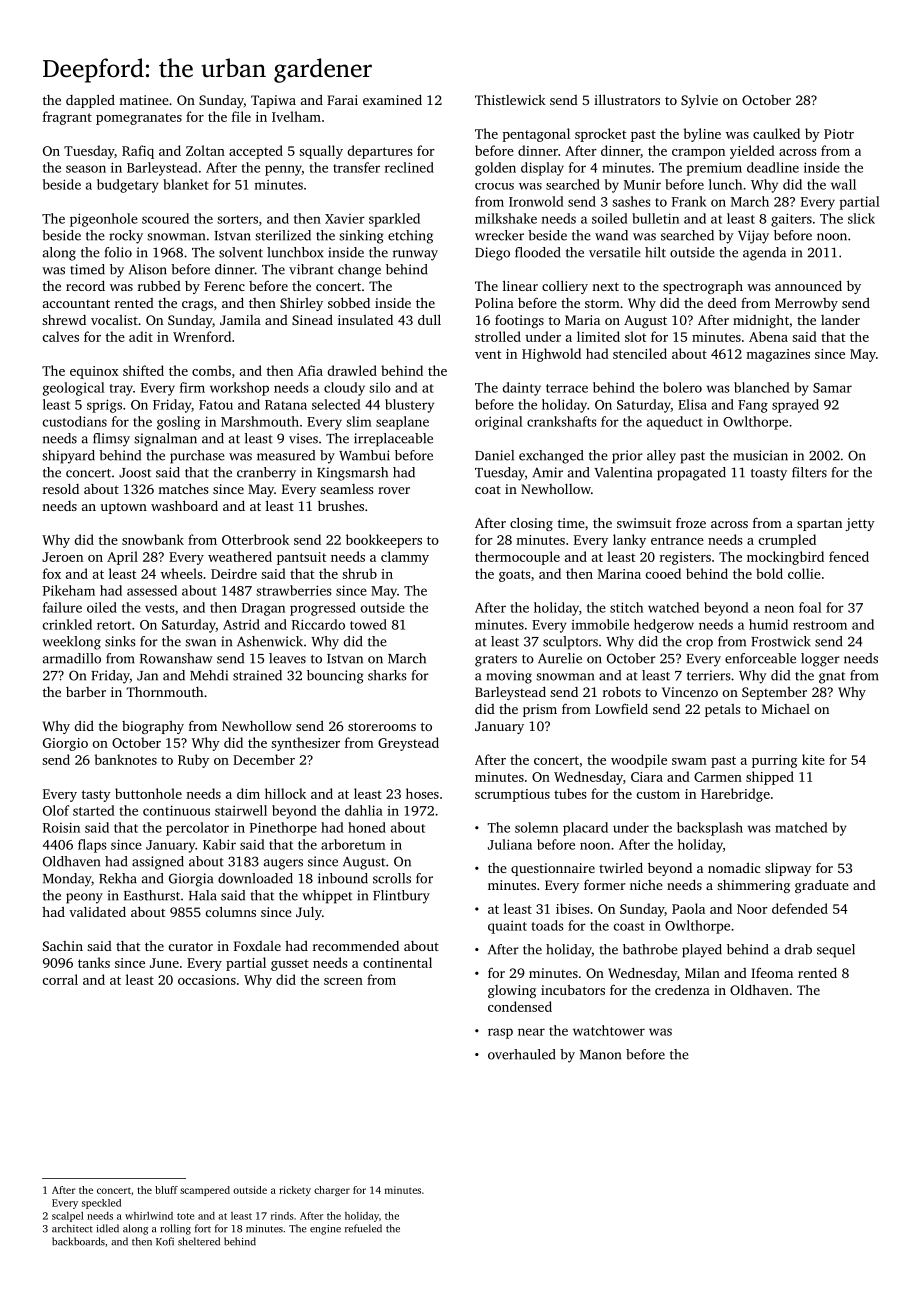 The image size is (924, 1308). I want to click on shifted, so click(143, 370).
